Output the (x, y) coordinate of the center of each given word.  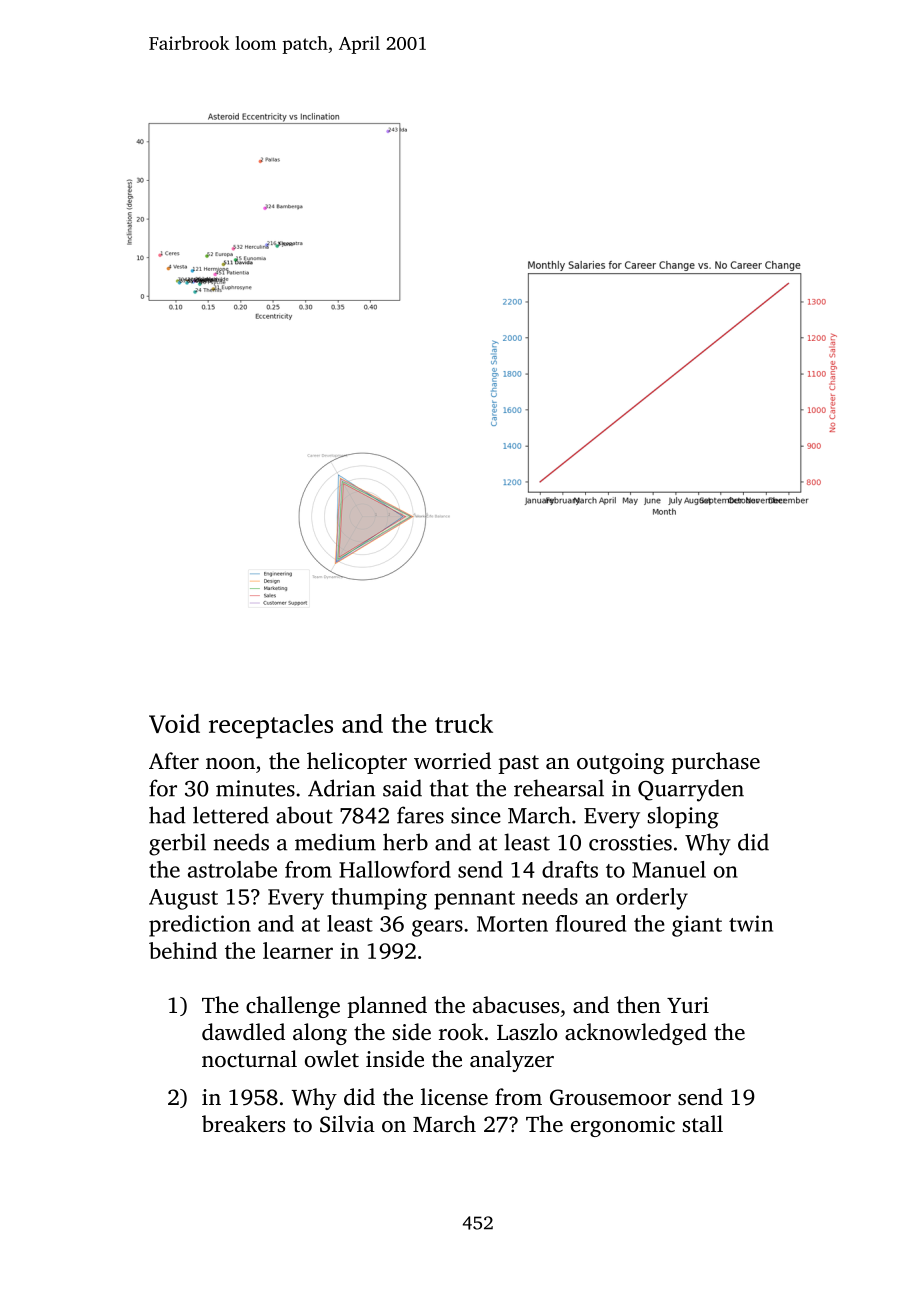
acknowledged (636, 1034)
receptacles (271, 726)
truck (464, 723)
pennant (474, 900)
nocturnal (249, 1059)
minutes (255, 788)
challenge (293, 1007)
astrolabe (232, 869)
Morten (512, 924)
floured (591, 923)
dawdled (243, 1032)
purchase (715, 763)
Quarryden (691, 790)
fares (420, 815)
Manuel (669, 869)
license (454, 1097)
